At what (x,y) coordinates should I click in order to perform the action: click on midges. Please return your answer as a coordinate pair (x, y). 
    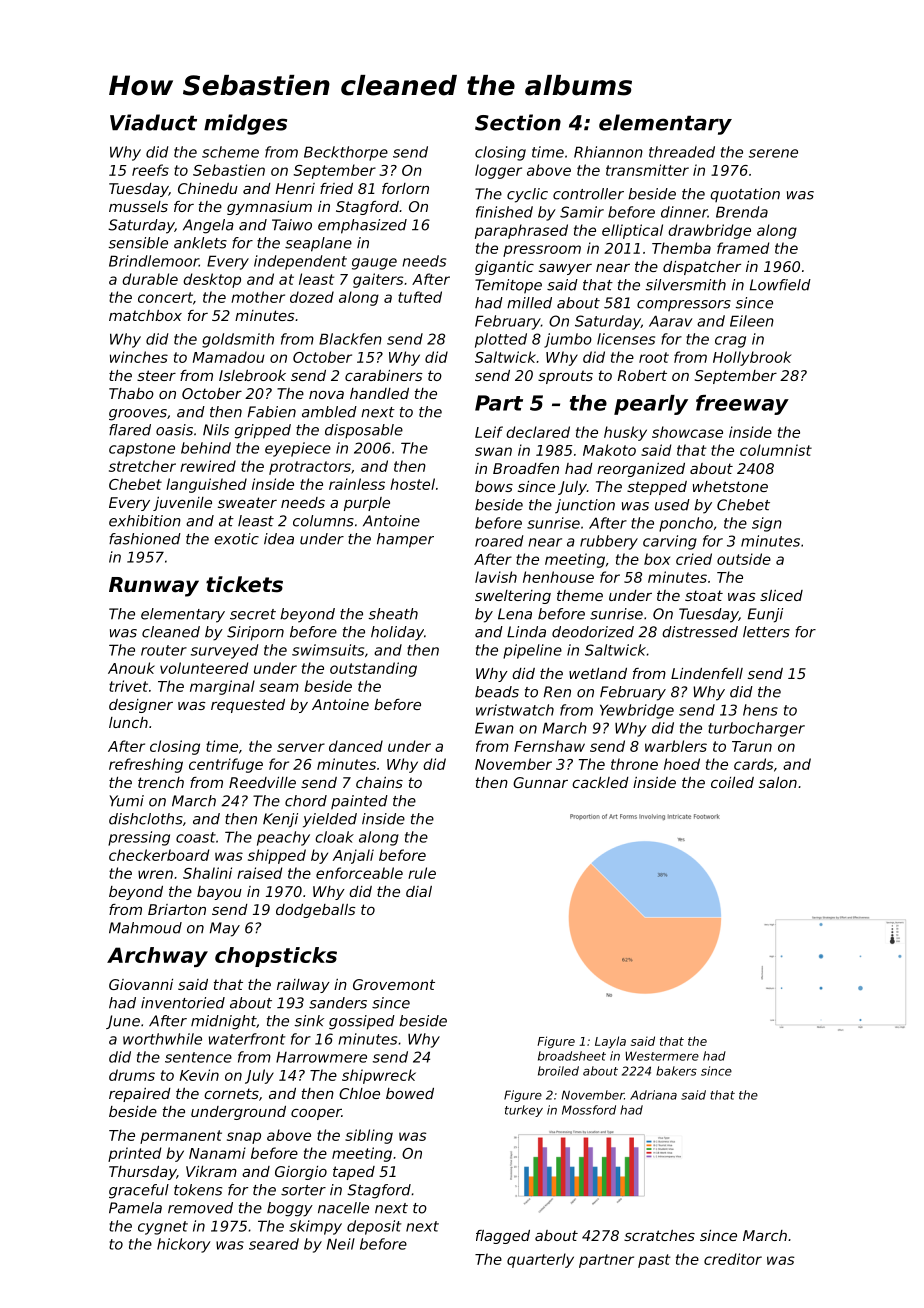
    Looking at the image, I should click on (245, 124).
